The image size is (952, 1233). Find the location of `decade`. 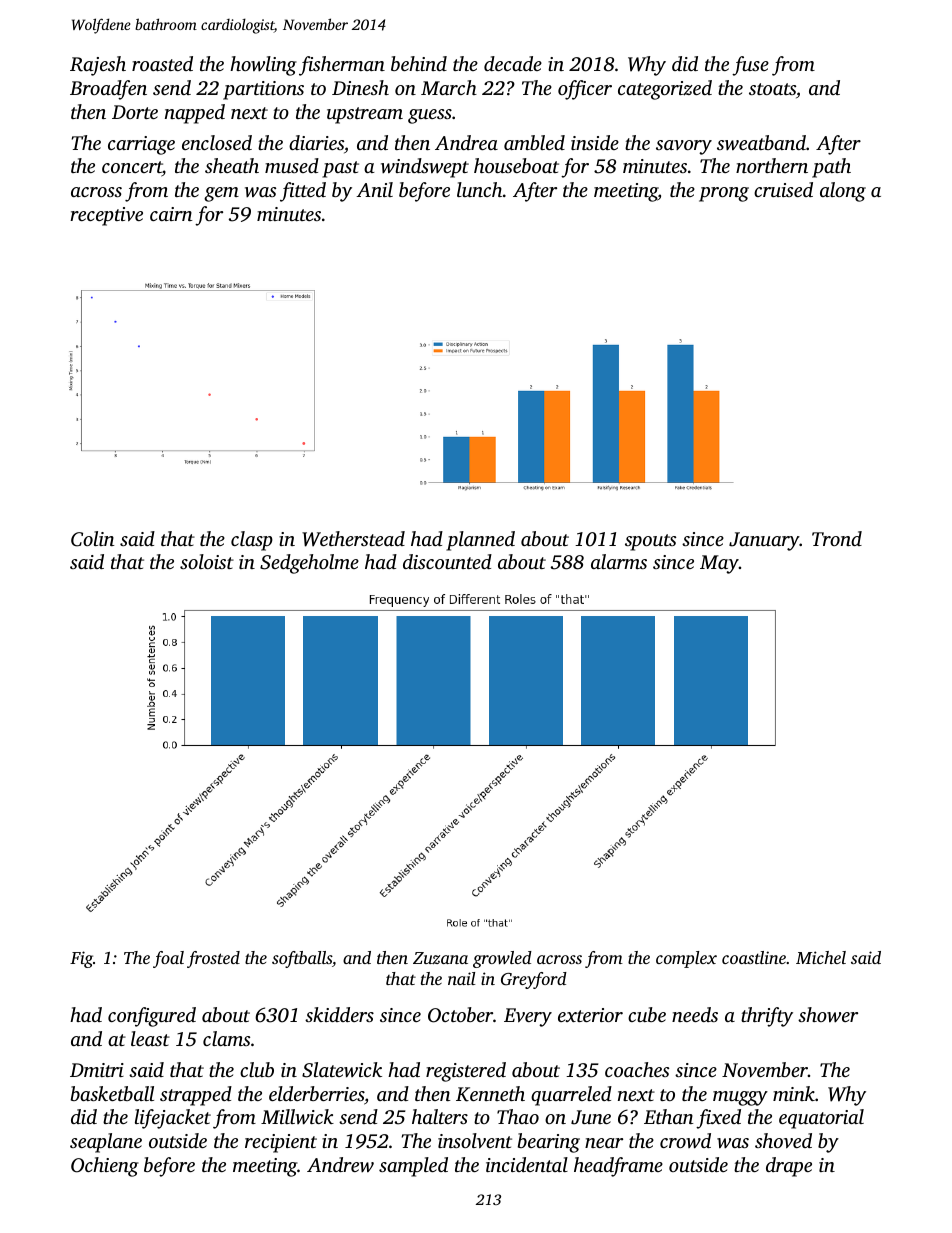

decade is located at coordinates (513, 63).
